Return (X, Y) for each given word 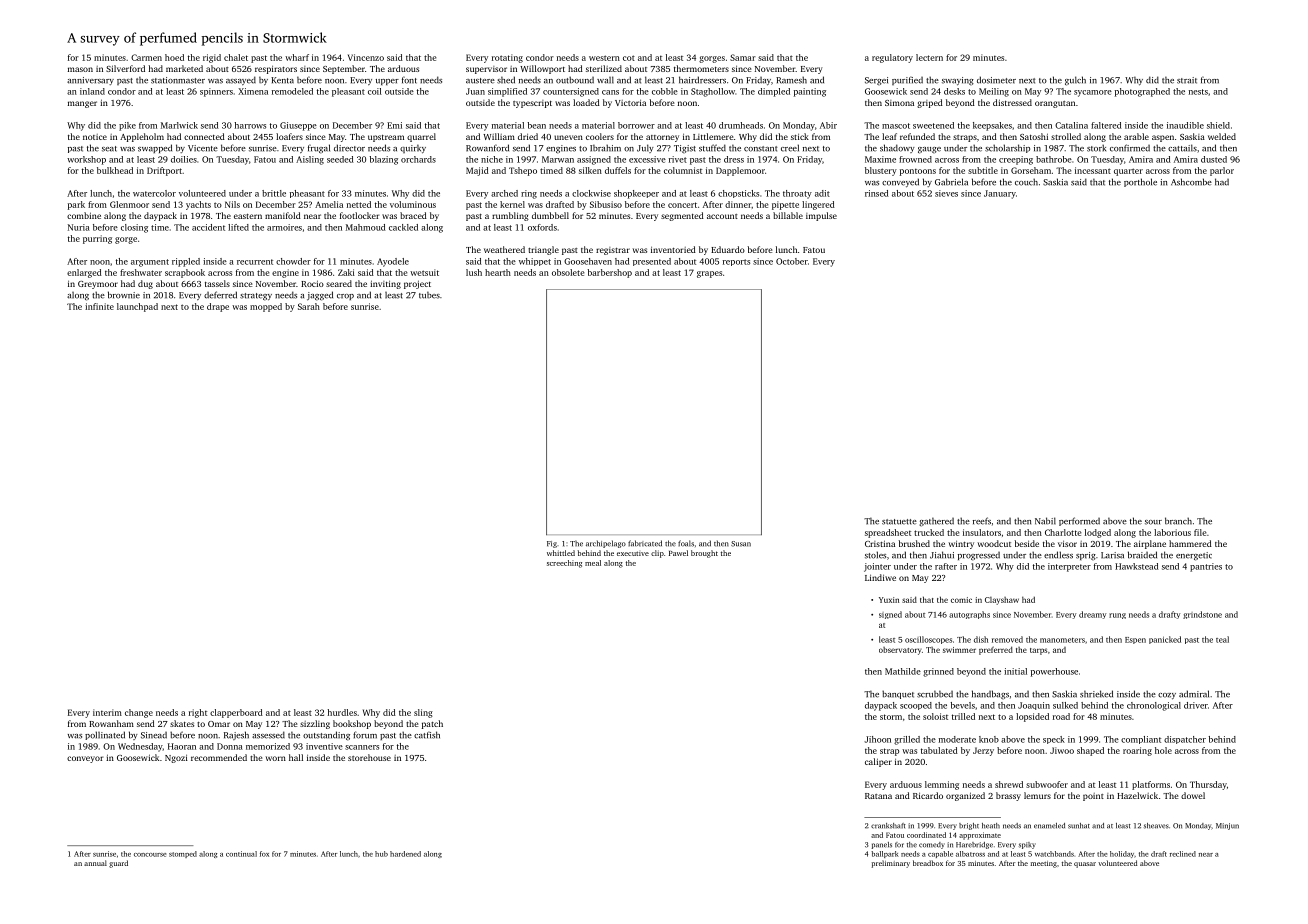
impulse (821, 216)
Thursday (1208, 785)
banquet (898, 694)
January (1000, 194)
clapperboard (236, 713)
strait (1187, 80)
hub (381, 854)
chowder (293, 261)
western (604, 58)
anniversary (90, 81)
